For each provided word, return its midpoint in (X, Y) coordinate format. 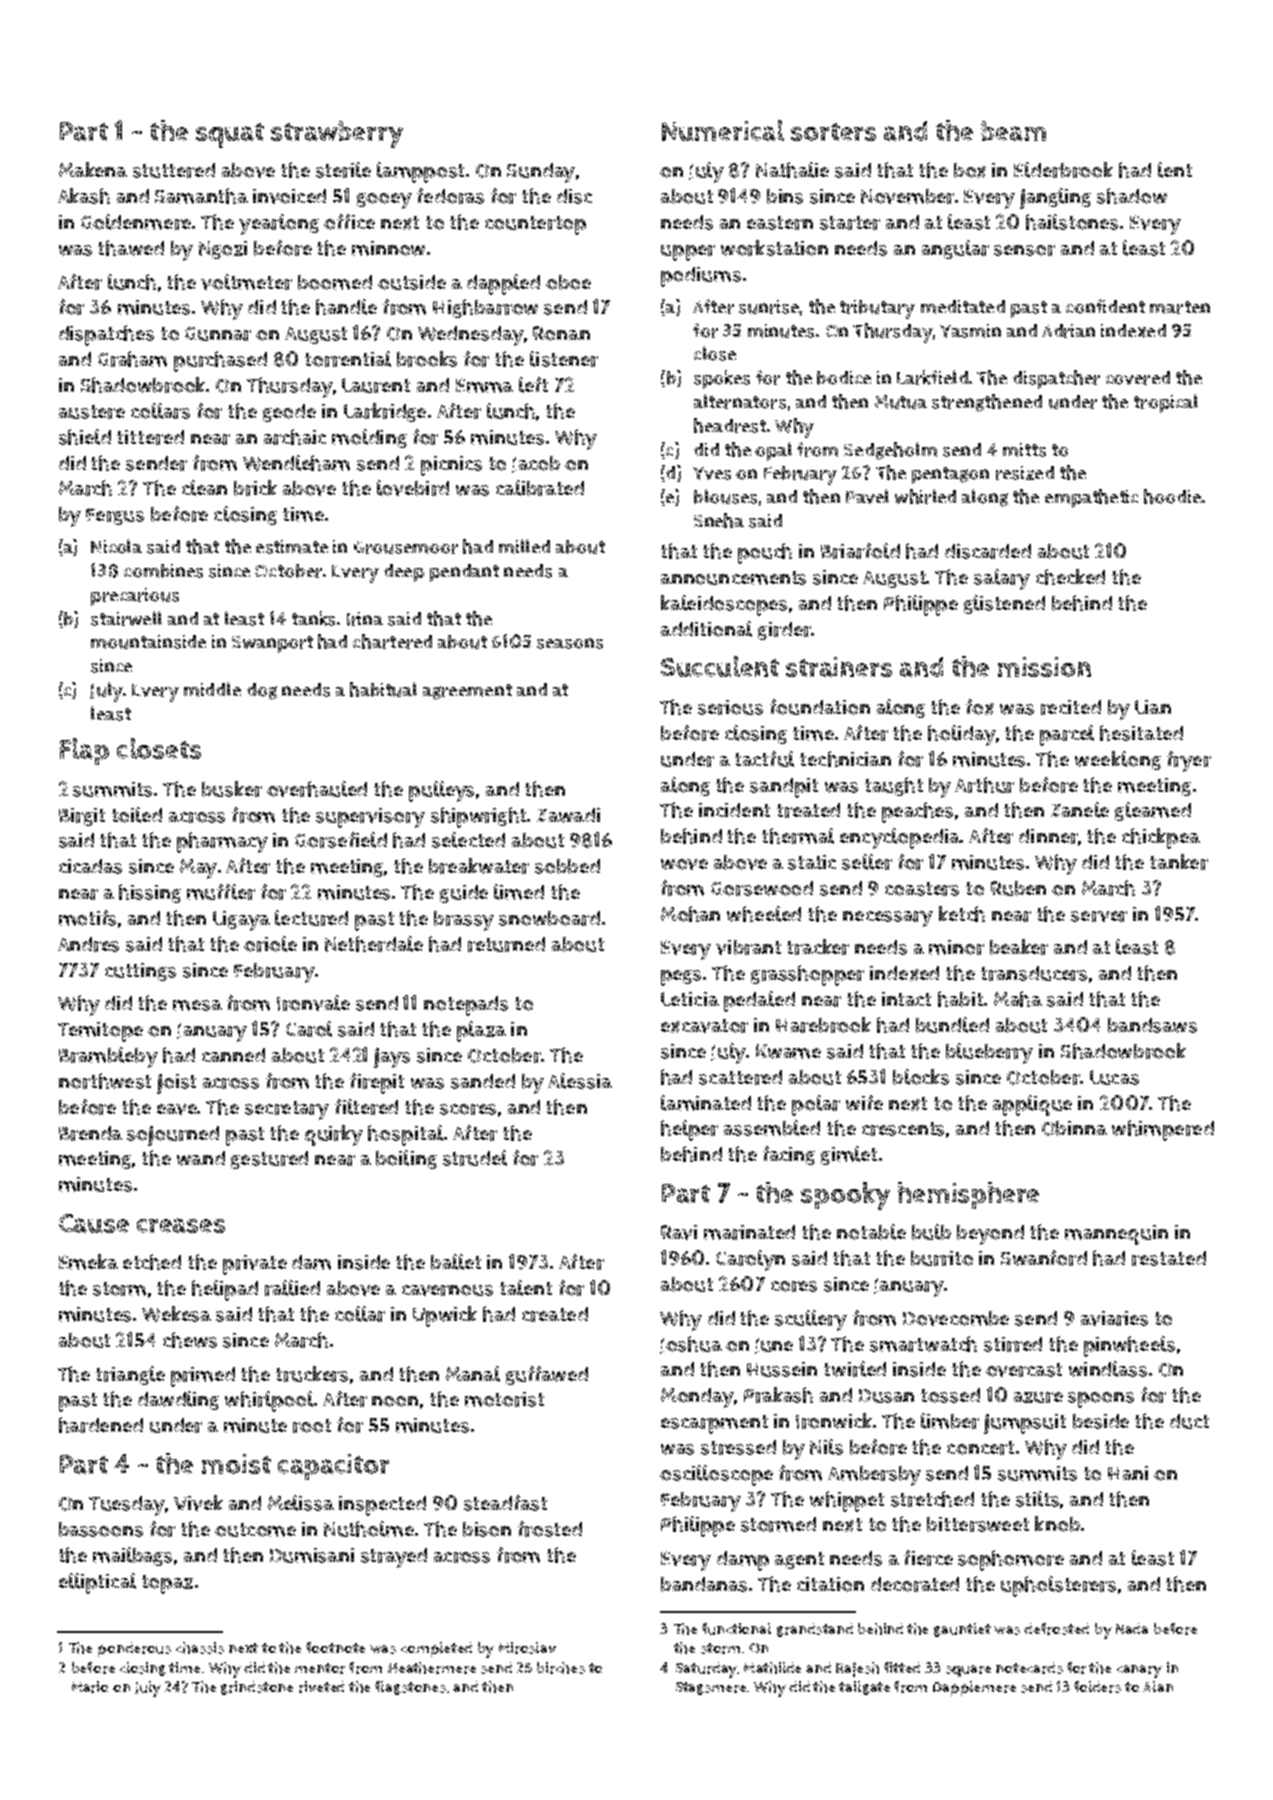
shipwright (478, 817)
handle (346, 307)
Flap (84, 751)
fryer (1189, 761)
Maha (1018, 999)
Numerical (723, 130)
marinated (749, 1232)
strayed (394, 1558)
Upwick (445, 1316)
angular (955, 249)
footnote (335, 1647)
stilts (1037, 1499)
